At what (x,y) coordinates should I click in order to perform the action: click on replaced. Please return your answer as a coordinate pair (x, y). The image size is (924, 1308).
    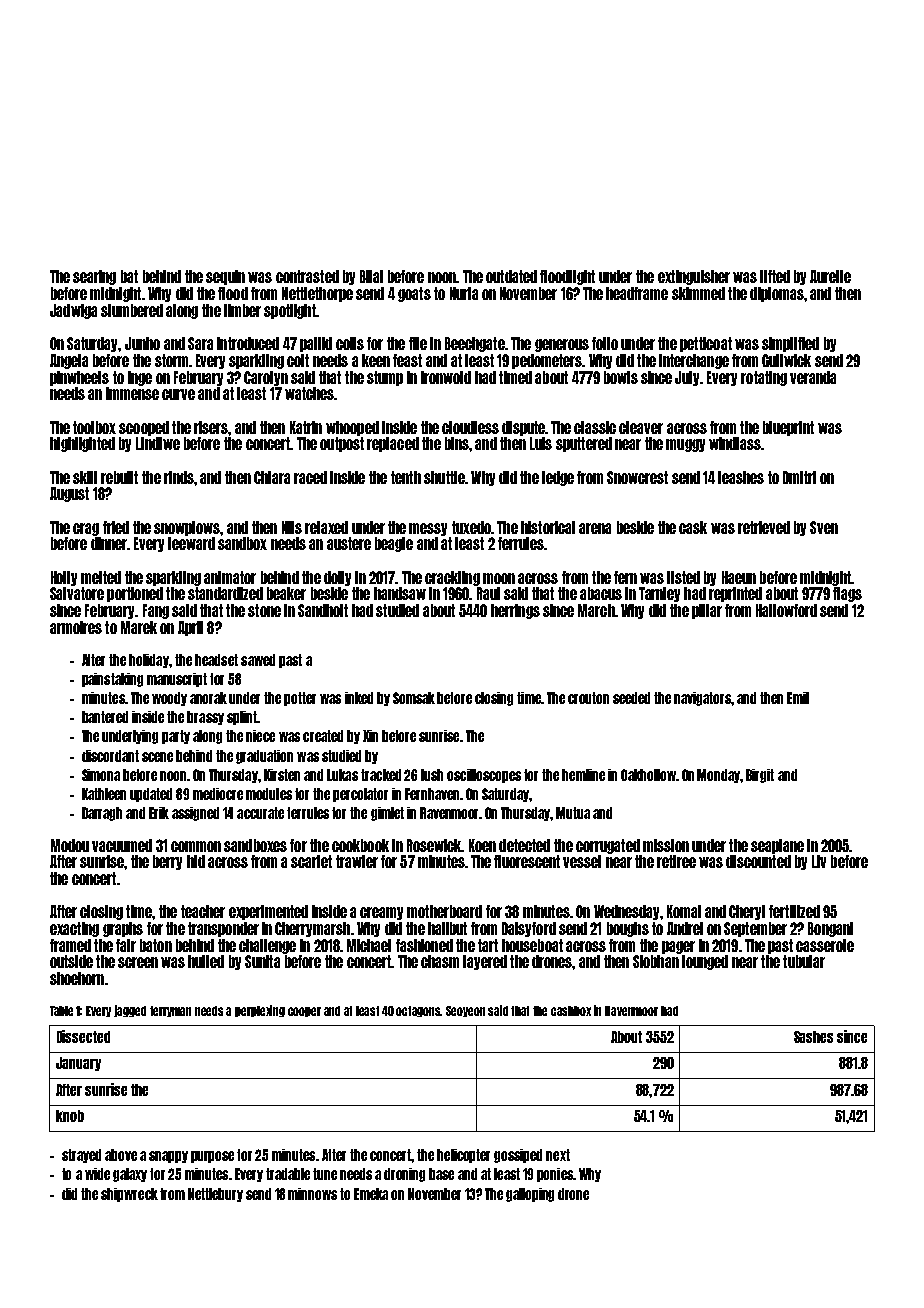
    Looking at the image, I should click on (393, 444).
